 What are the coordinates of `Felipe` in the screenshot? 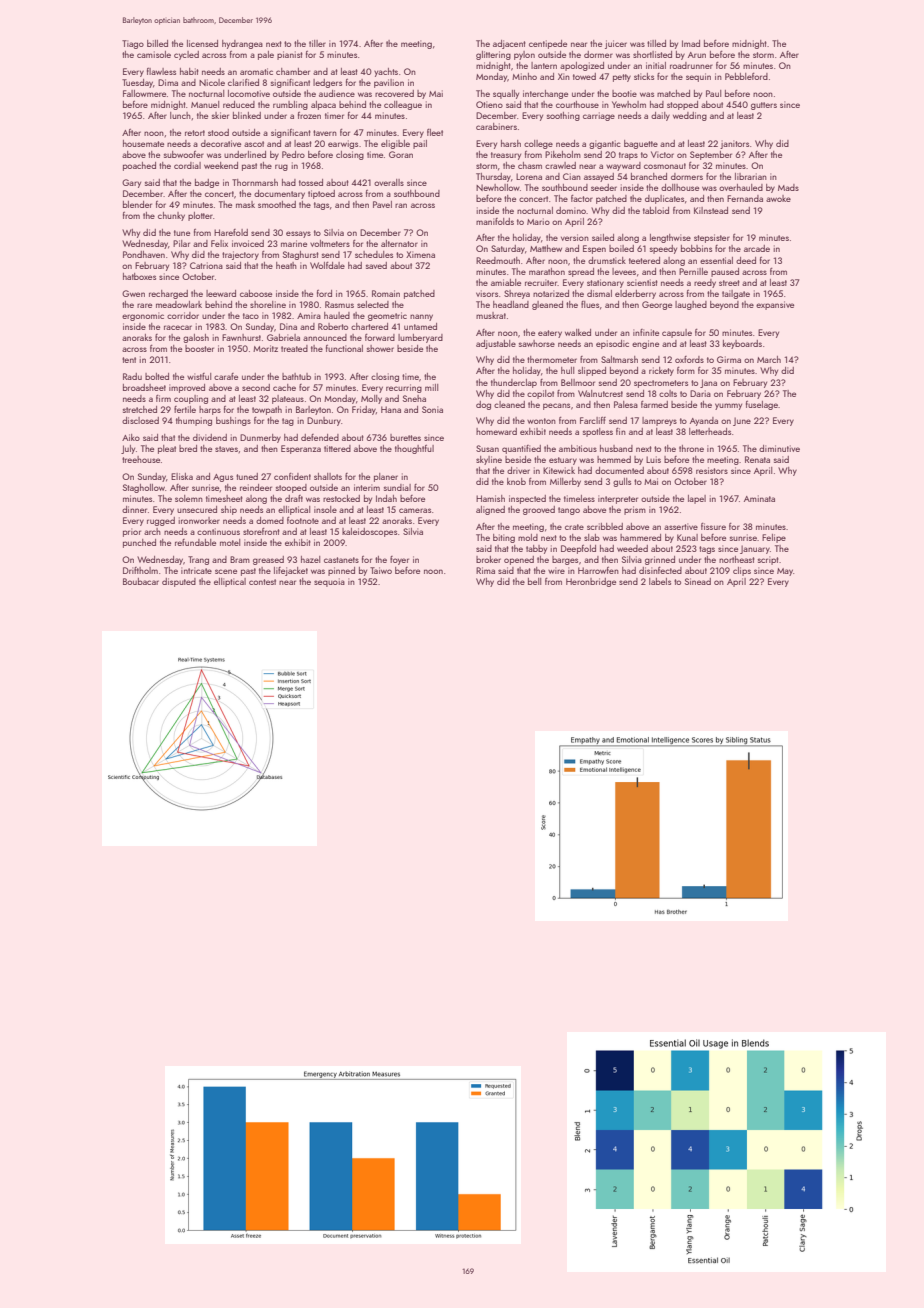 It's located at (774, 538).
